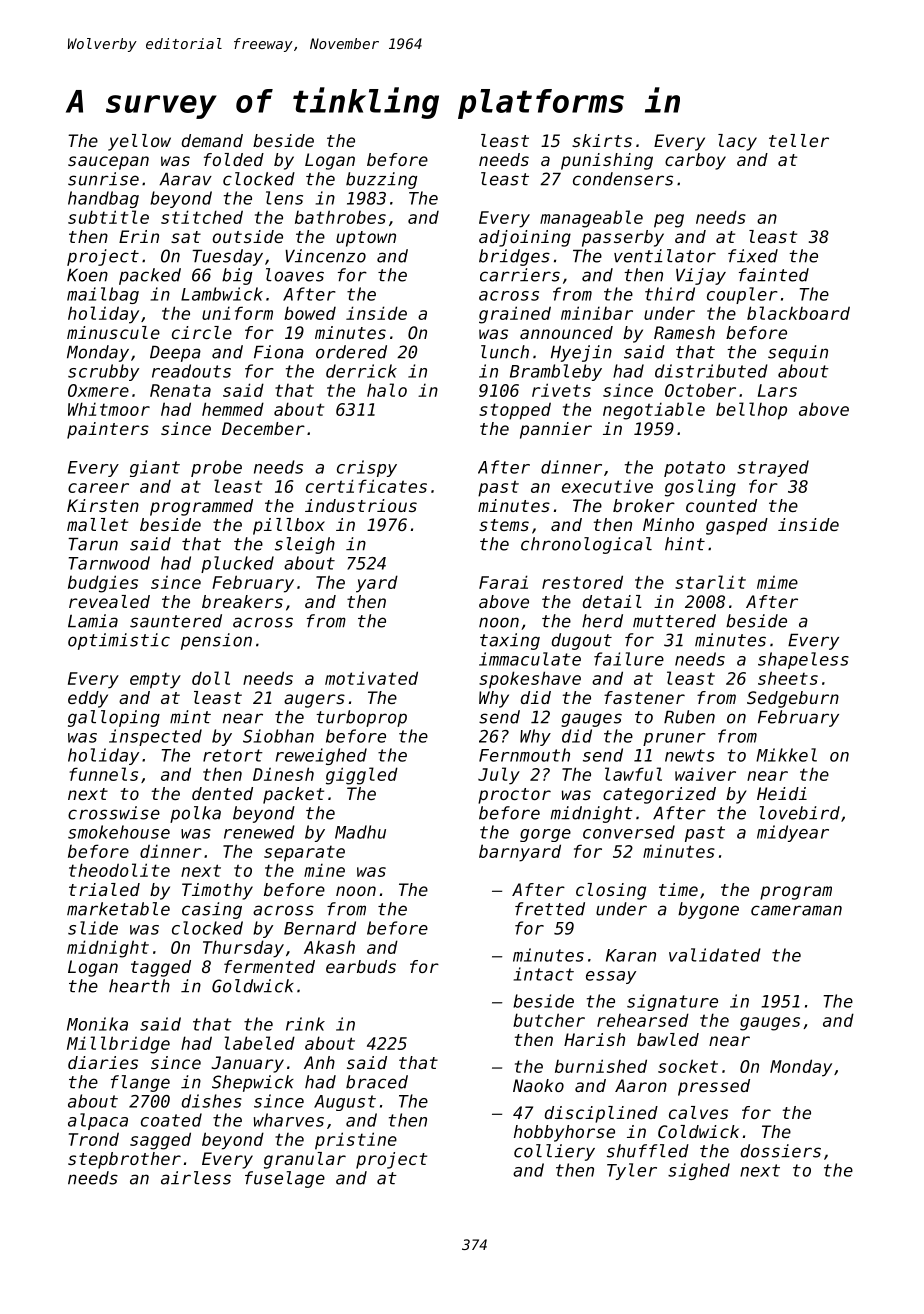 This screenshot has height=1314, width=924. I want to click on lacy, so click(737, 142).
